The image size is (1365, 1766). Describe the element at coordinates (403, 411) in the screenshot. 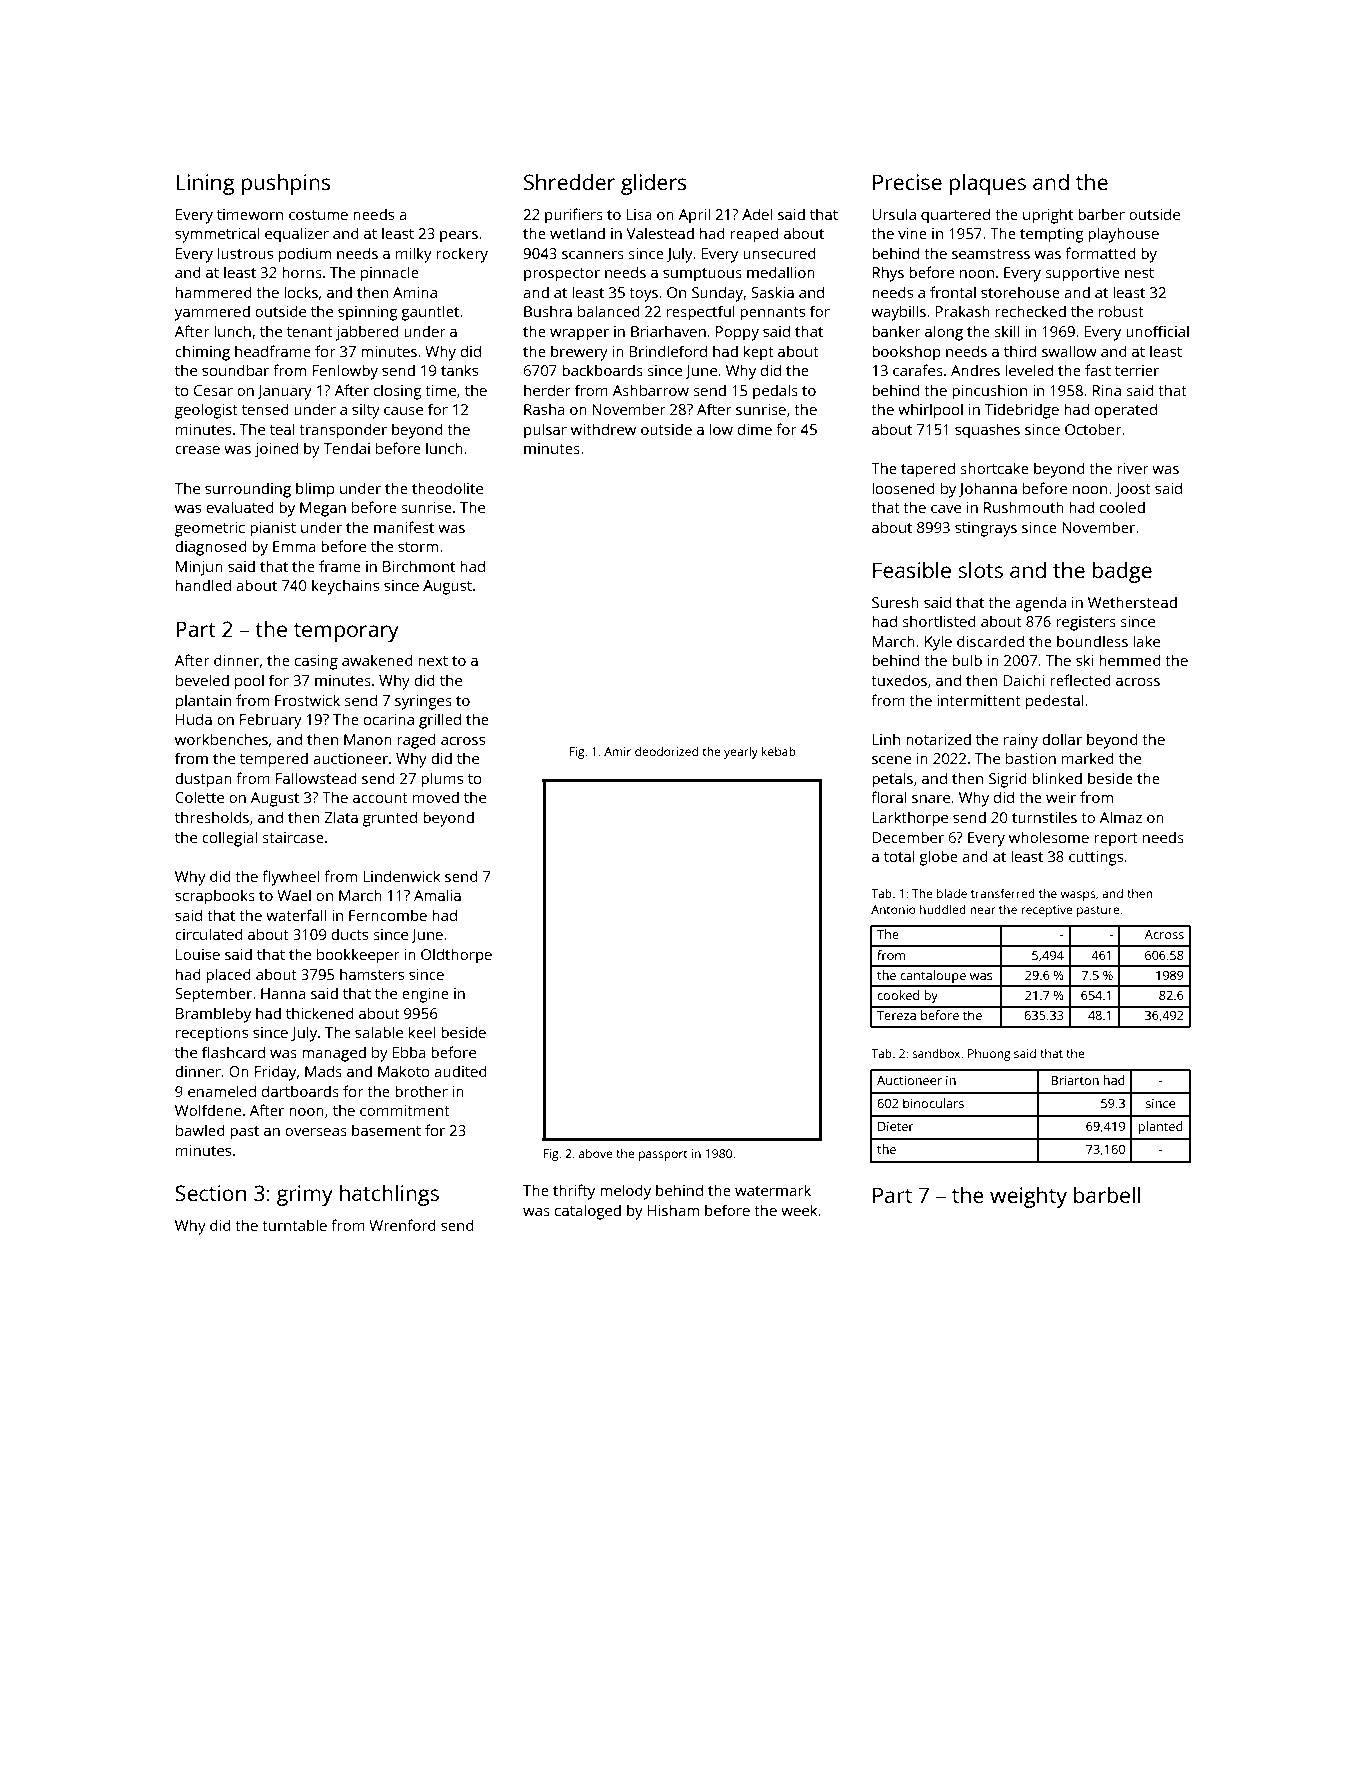

I see `cause` at that location.
